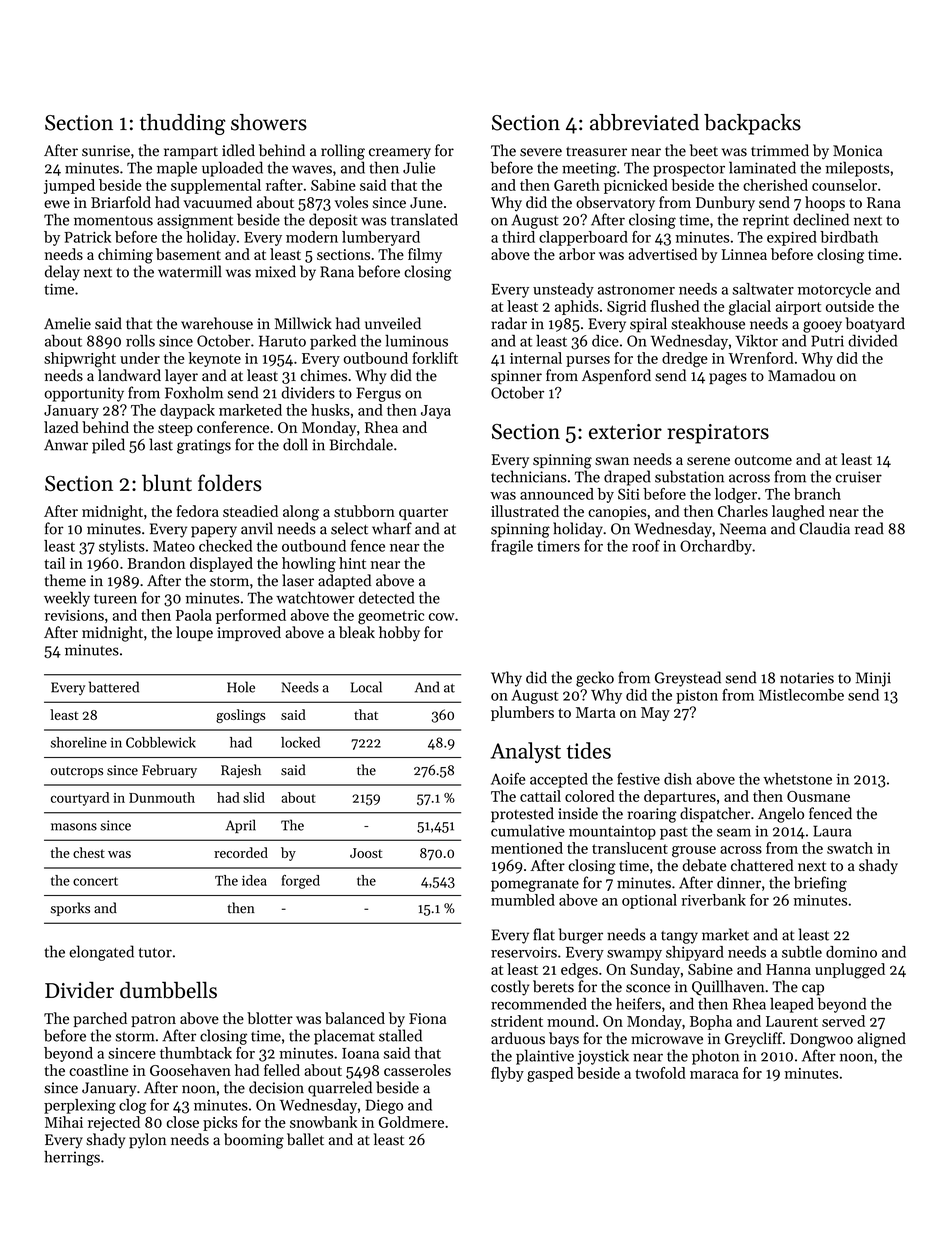 This page has width=952, height=1233. I want to click on pylon, so click(147, 1141).
